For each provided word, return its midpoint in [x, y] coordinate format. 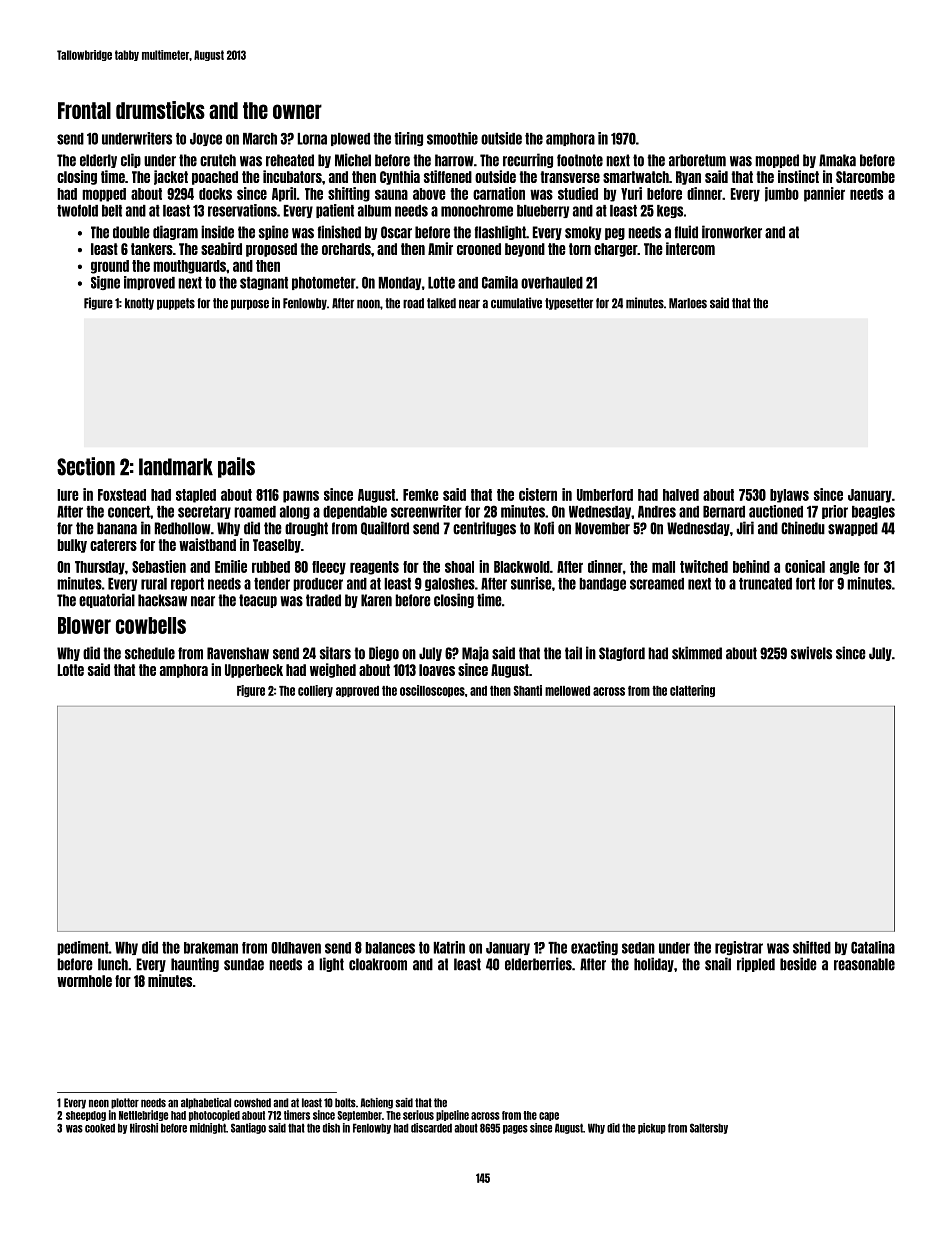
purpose [250, 304]
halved [681, 495]
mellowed [567, 691]
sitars [335, 653]
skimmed [697, 653]
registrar [739, 948]
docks [215, 194]
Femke [421, 495]
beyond [525, 250]
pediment [83, 948]
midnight [208, 1128]
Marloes [688, 303]
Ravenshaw [238, 653]
